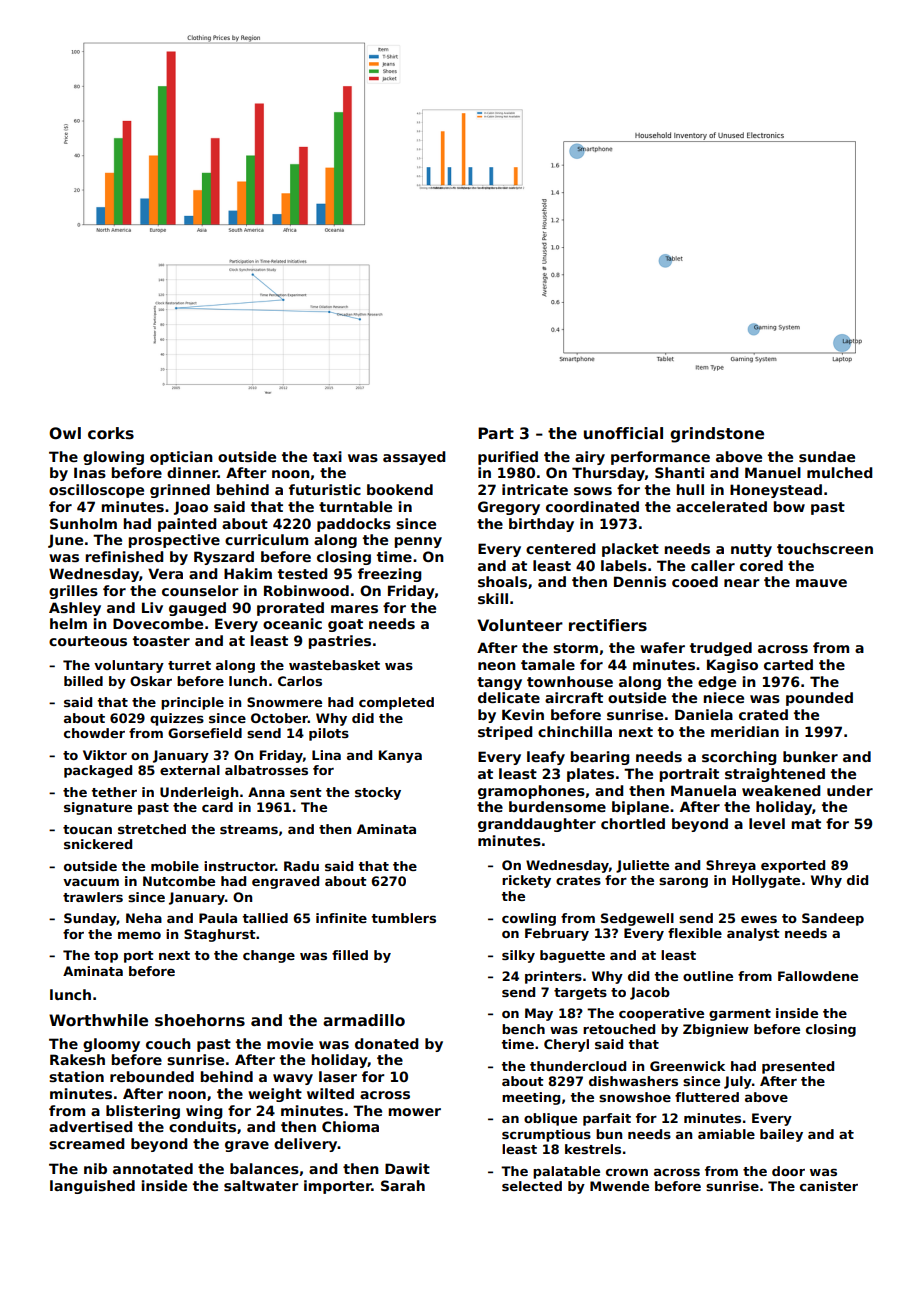  I want to click on Radu, so click(301, 866).
